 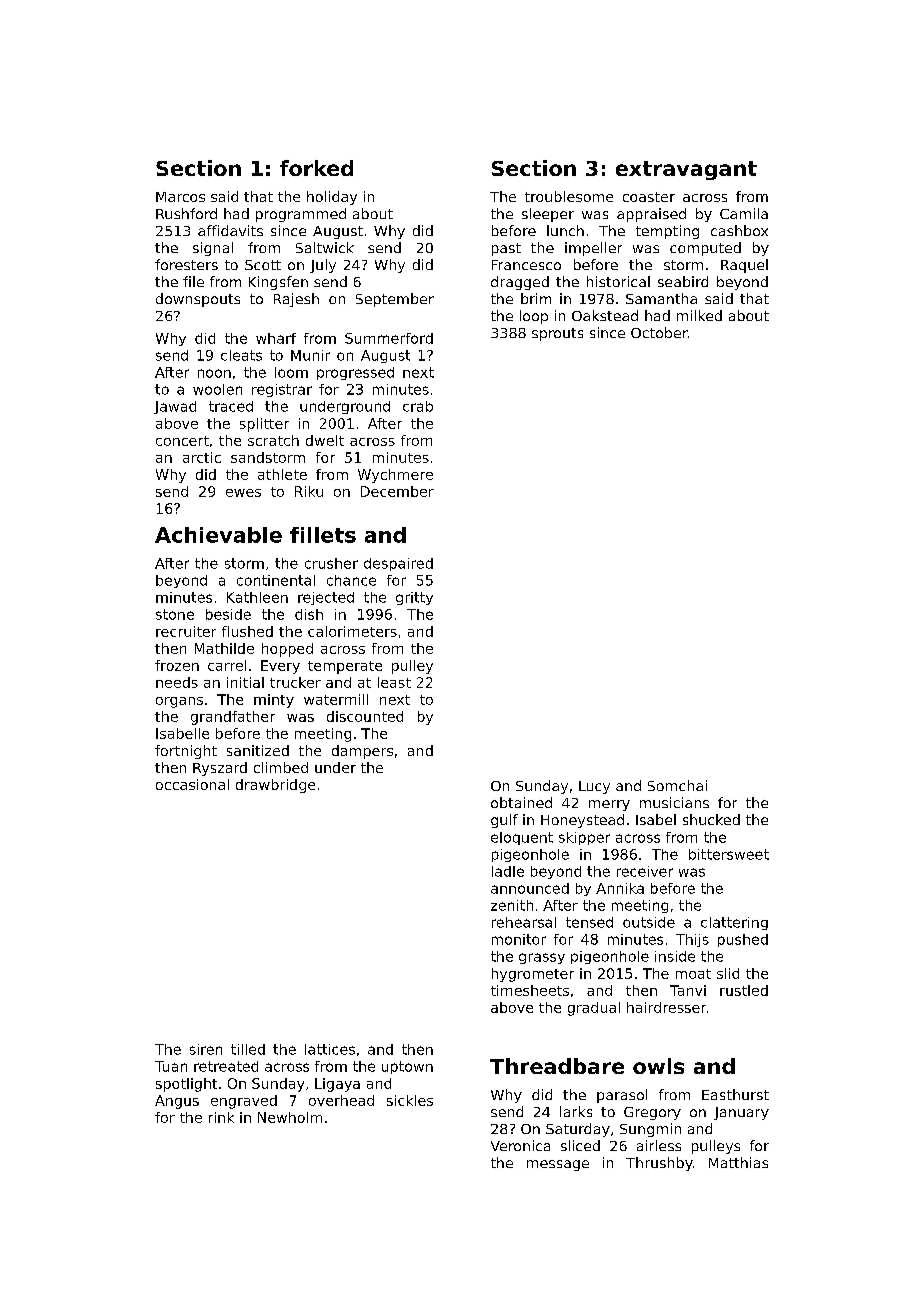 I want to click on October, so click(x=659, y=332).
